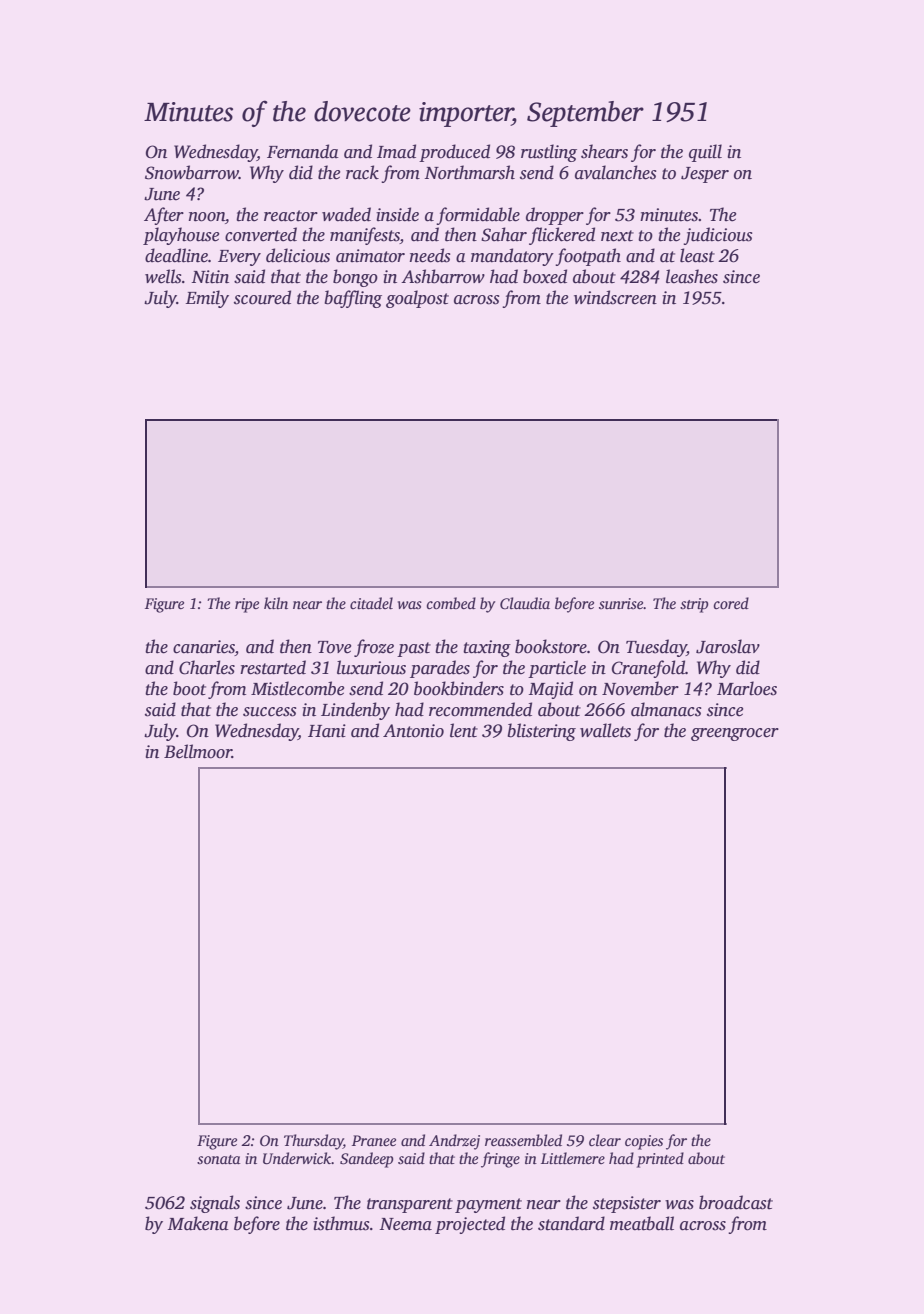 The image size is (924, 1314). I want to click on sonata, so click(219, 1159).
